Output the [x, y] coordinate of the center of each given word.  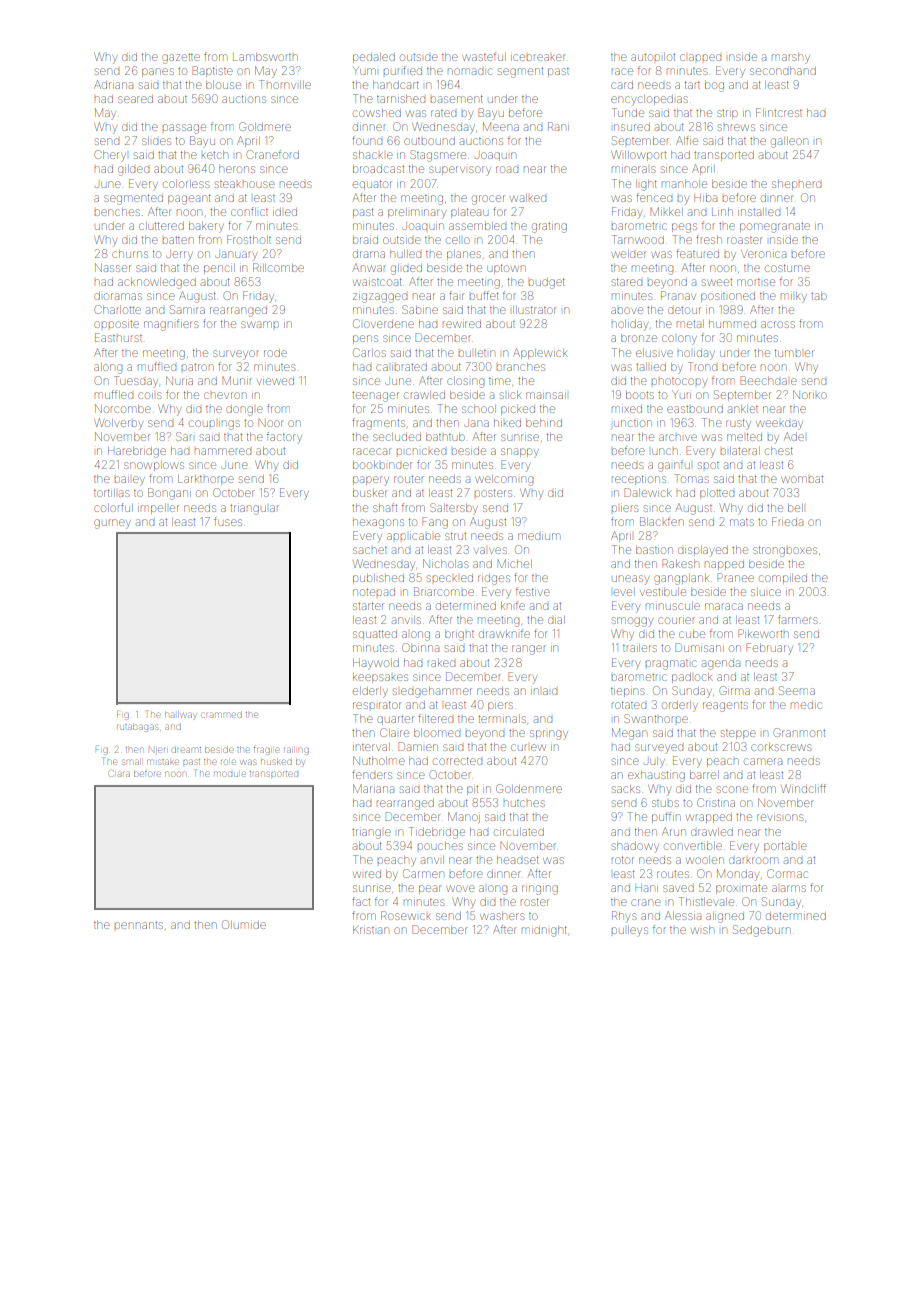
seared [135, 99]
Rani [558, 126]
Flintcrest [779, 112]
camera [763, 761]
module [229, 774]
